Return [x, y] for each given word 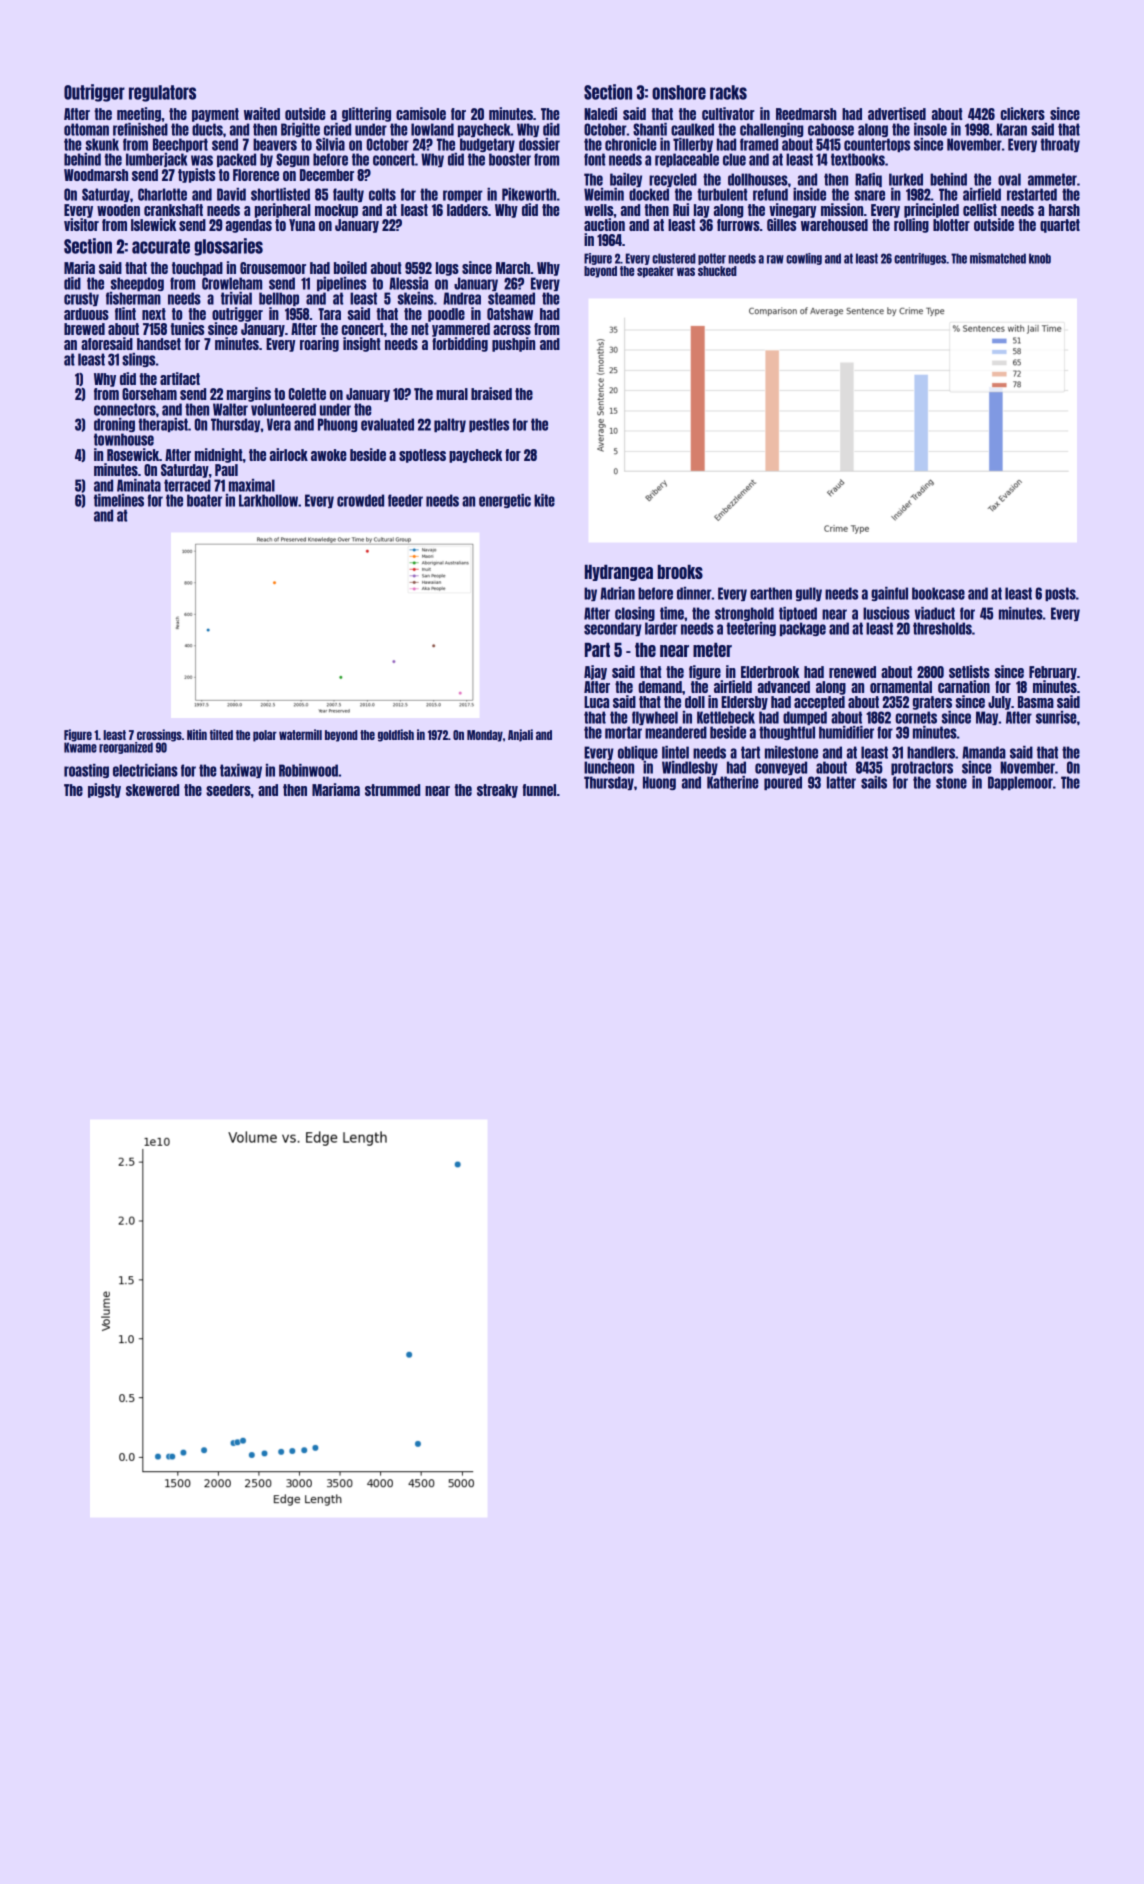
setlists [969, 671]
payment [215, 115]
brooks [680, 572]
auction [604, 224]
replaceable [687, 160]
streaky [497, 791]
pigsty [104, 790]
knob [1040, 258]
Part [597, 650]
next [154, 314]
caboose [831, 129]
